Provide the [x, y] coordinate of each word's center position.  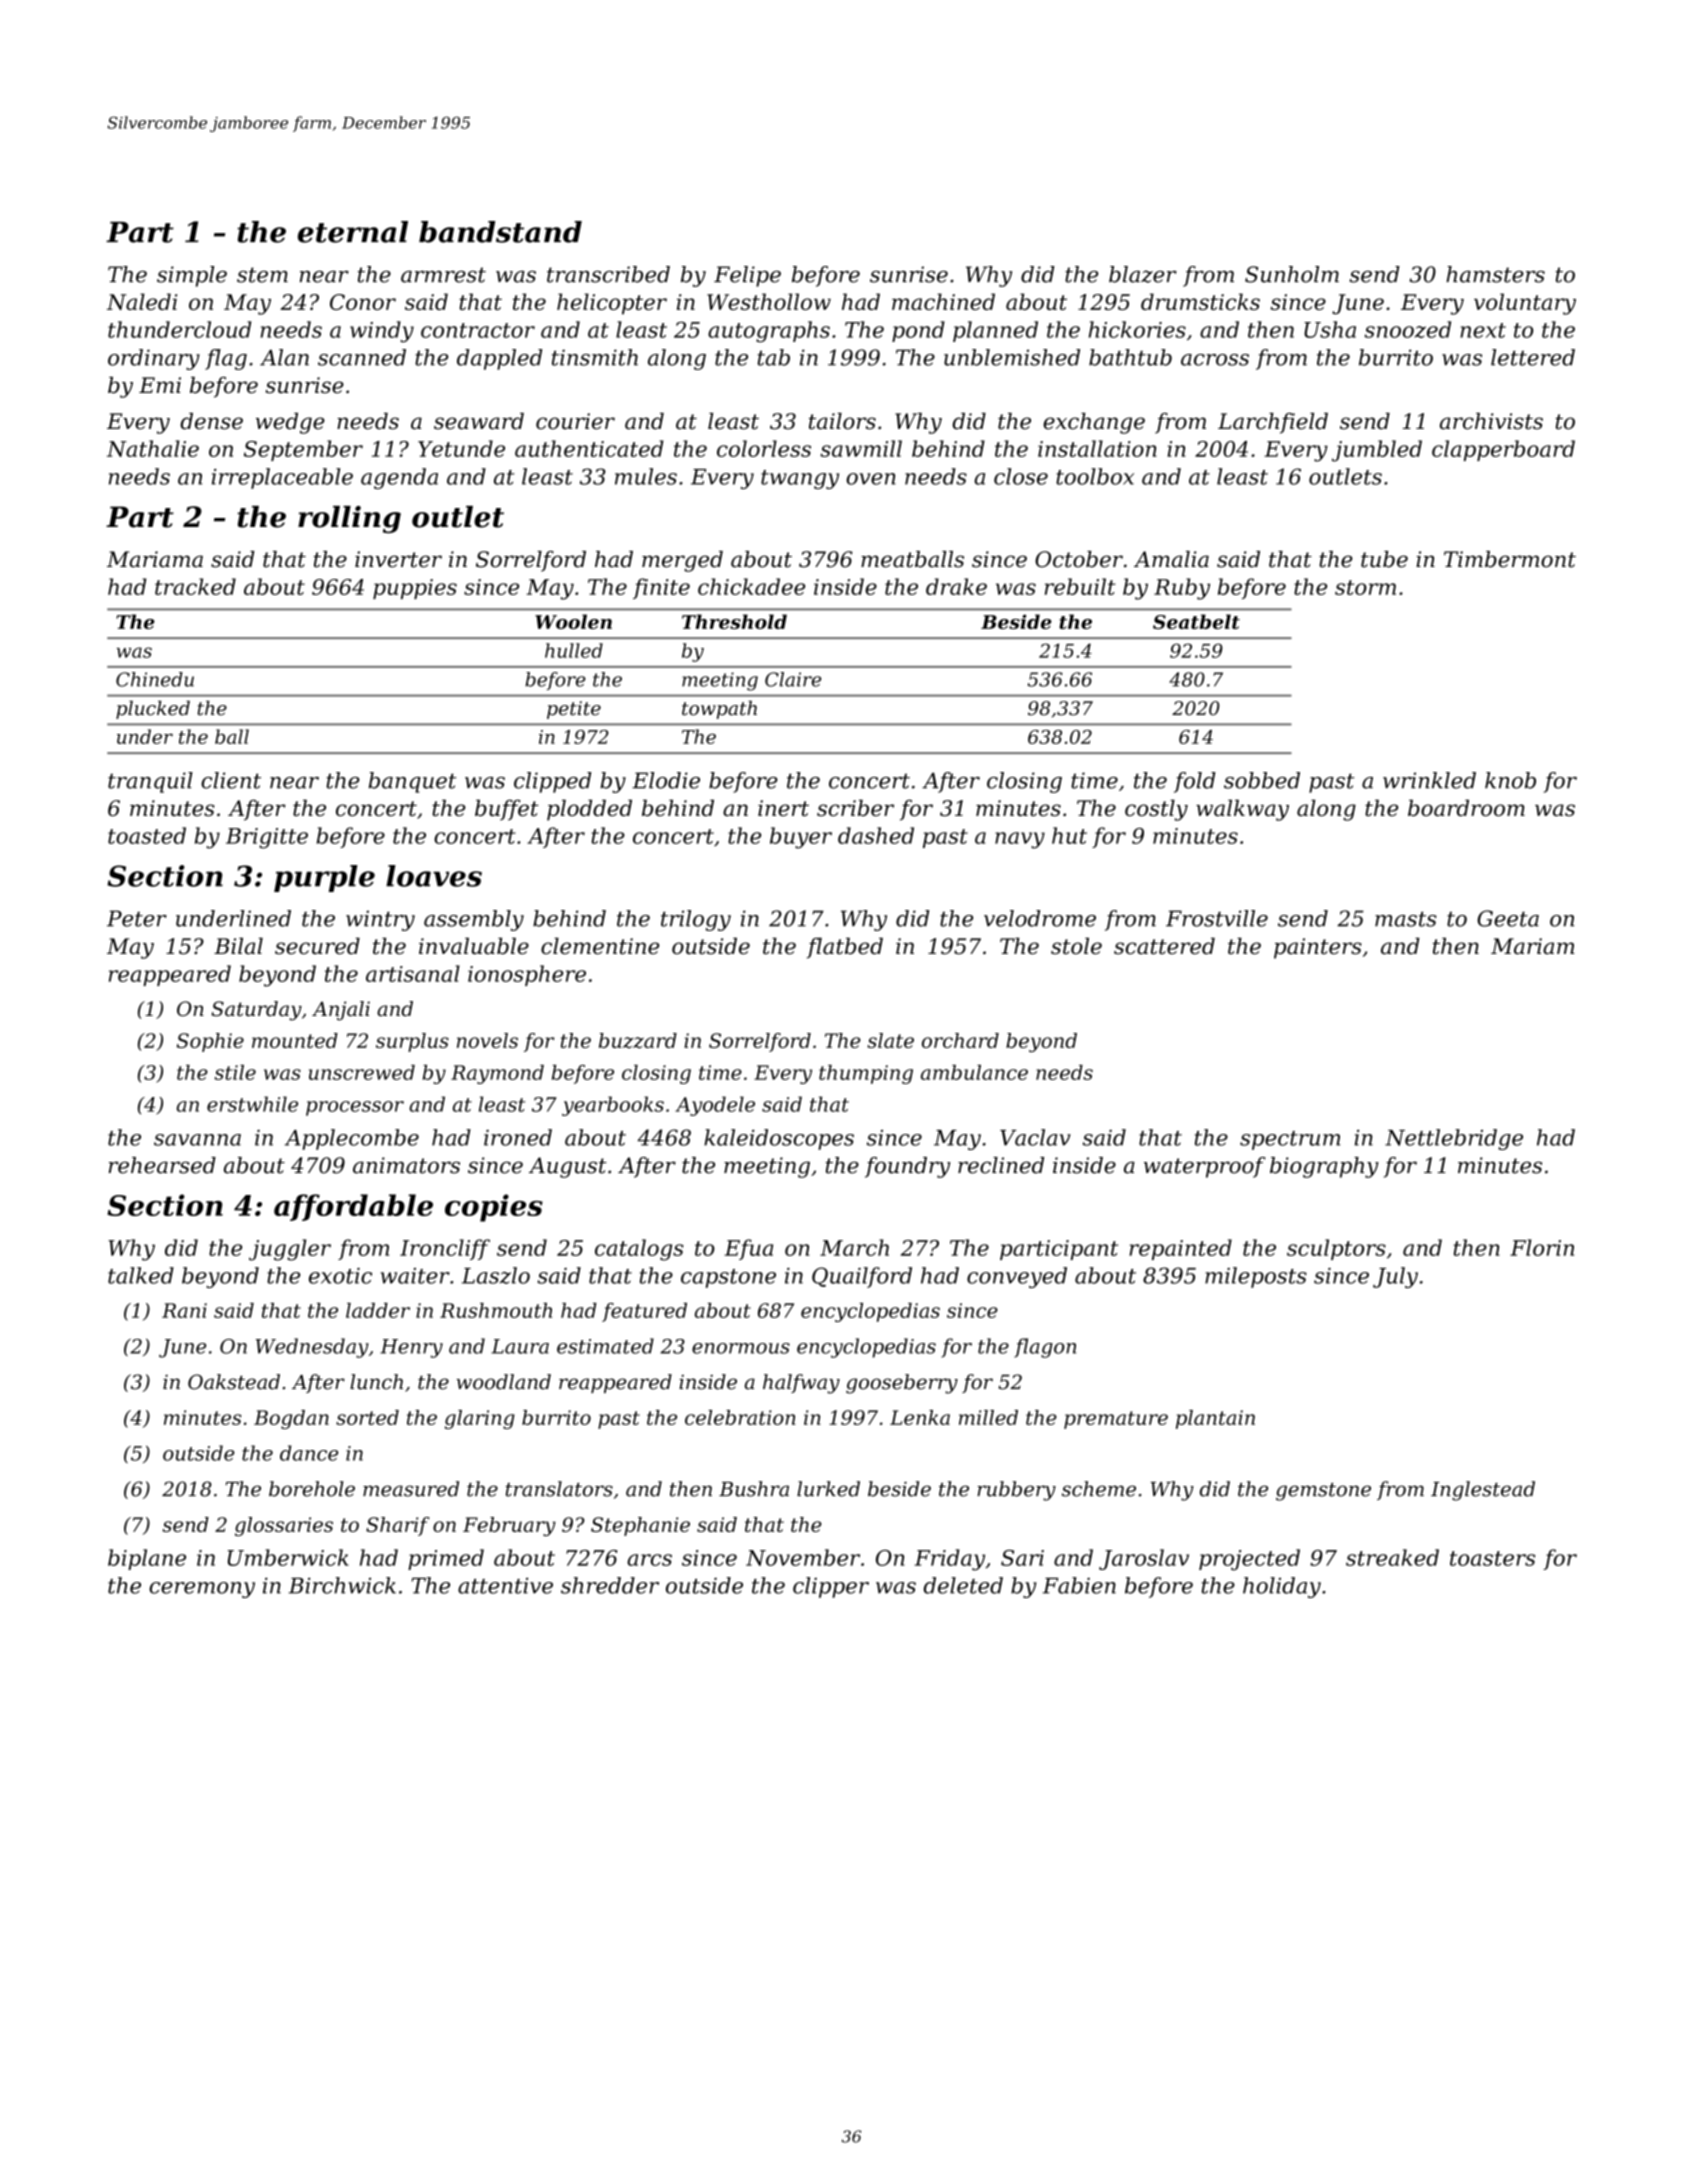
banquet [412, 782]
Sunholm [1292, 274]
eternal [353, 232]
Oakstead [234, 1382]
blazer [1143, 274]
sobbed [1262, 780]
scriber [855, 807]
